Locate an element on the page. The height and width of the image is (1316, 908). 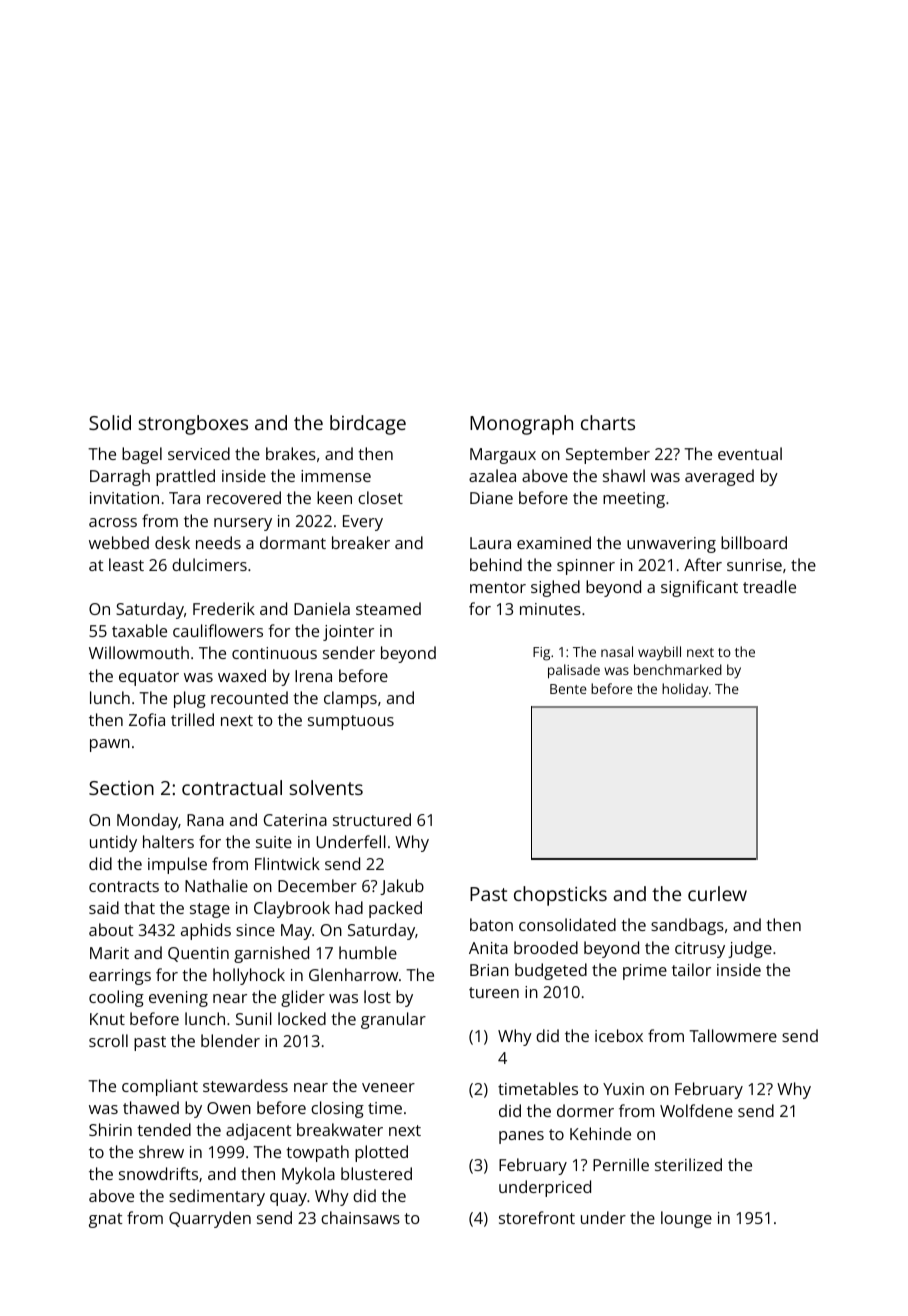
snowdrifts is located at coordinates (158, 1173).
